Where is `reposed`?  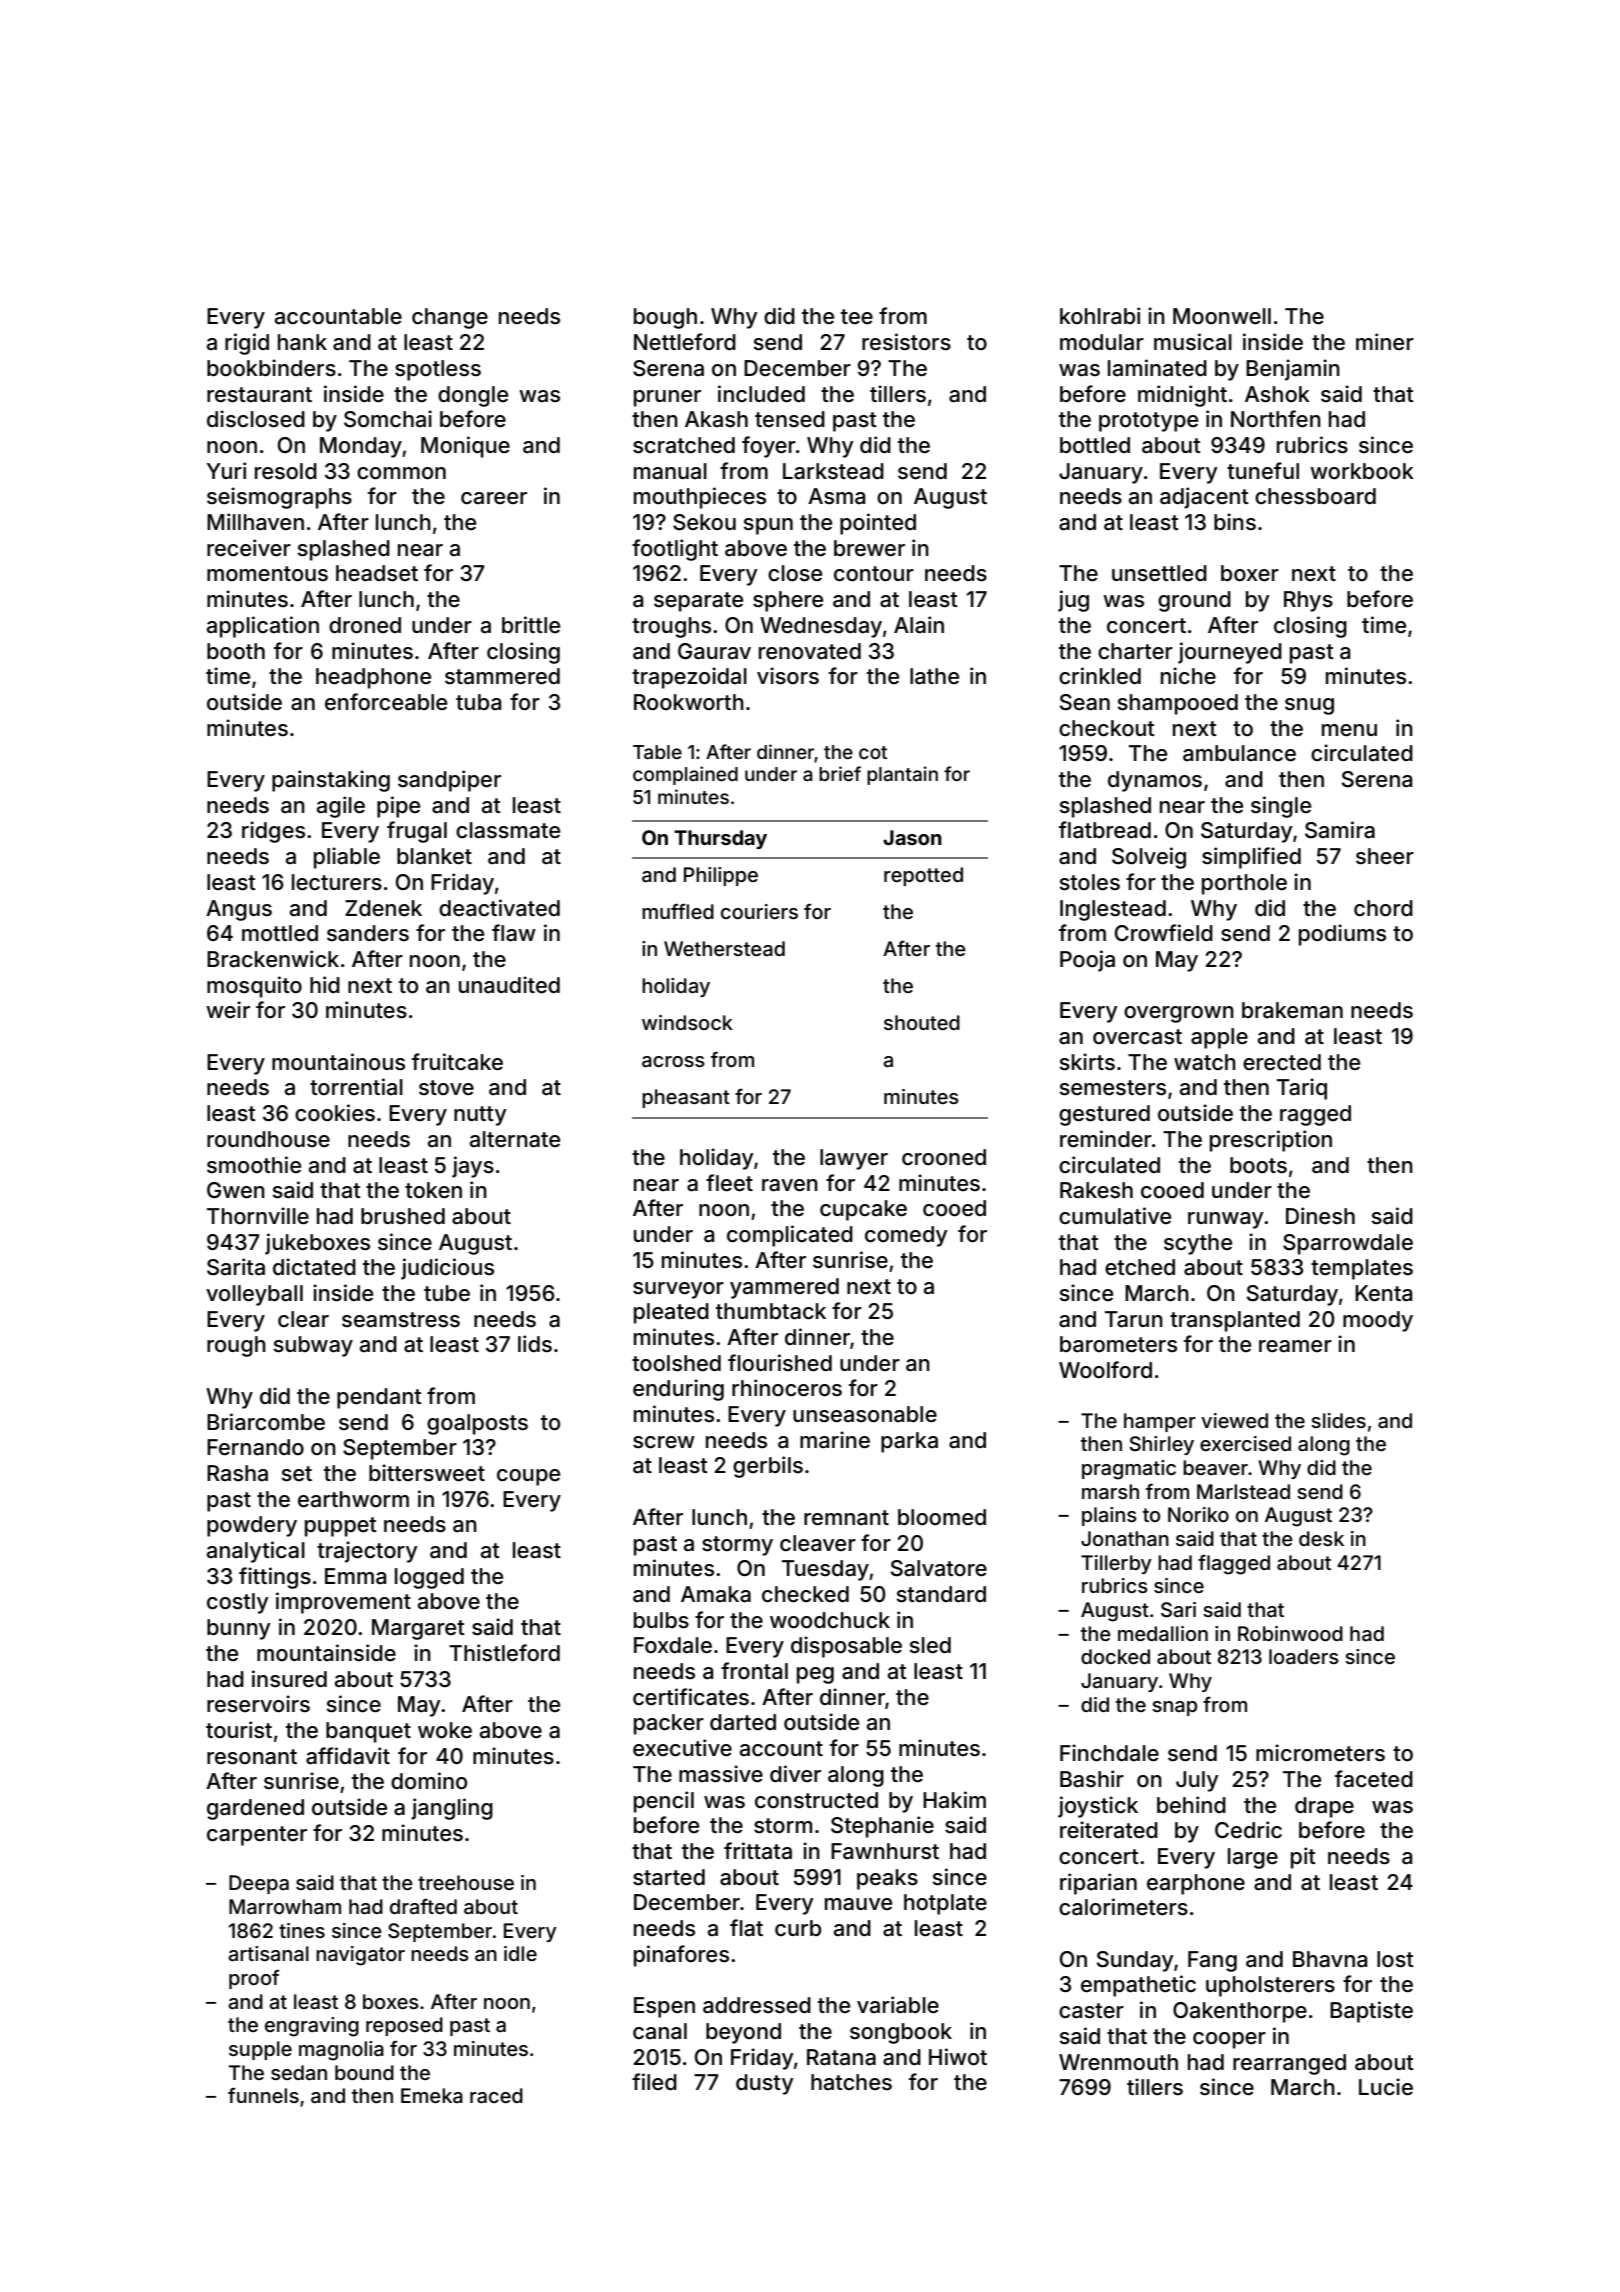 reposed is located at coordinates (404, 2026).
